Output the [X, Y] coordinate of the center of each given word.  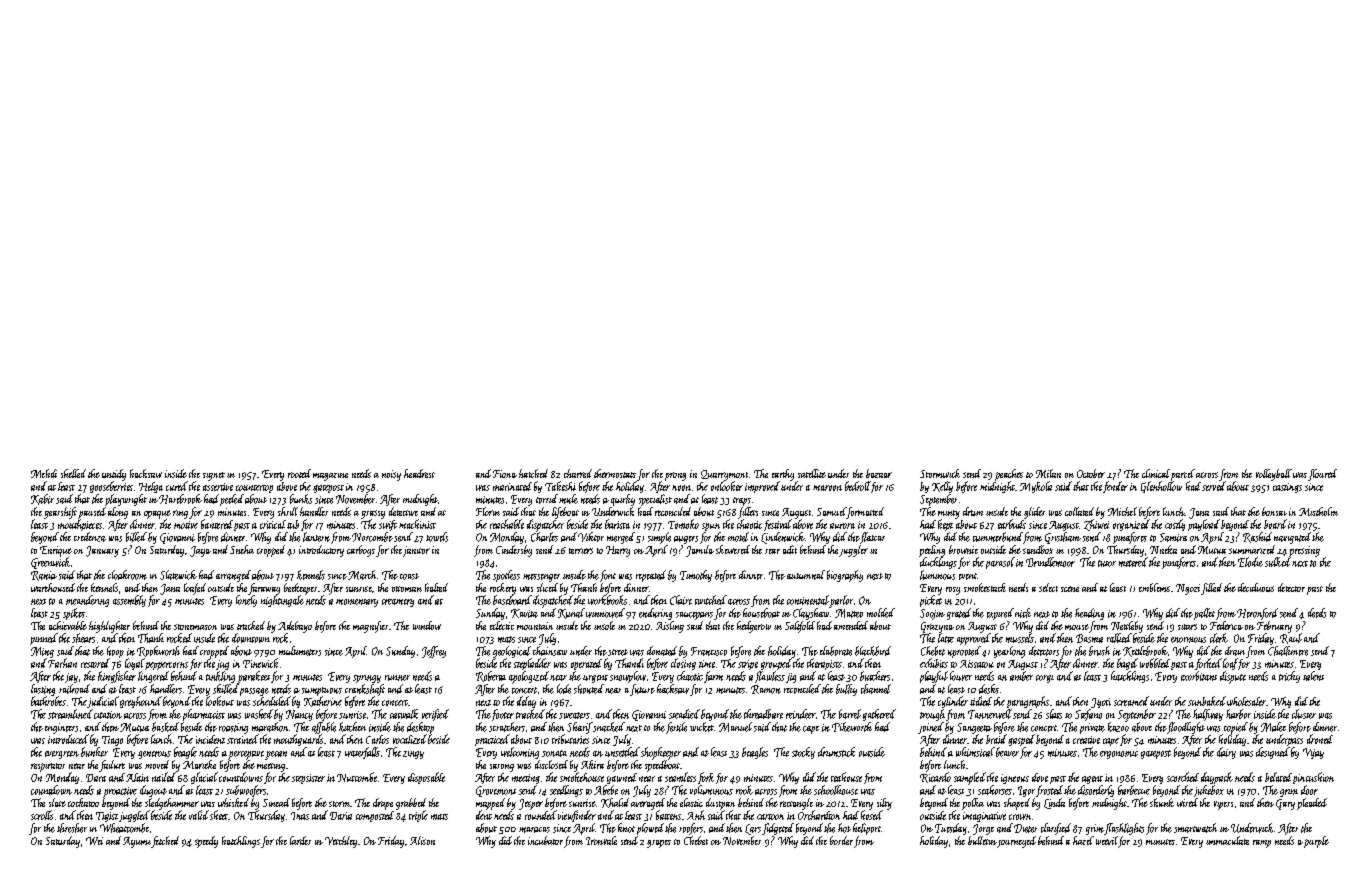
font [608, 576]
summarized [1252, 549]
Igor [1026, 791]
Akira [592, 764]
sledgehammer [172, 804]
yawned [622, 778]
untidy [114, 475]
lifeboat [565, 513]
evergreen [62, 755]
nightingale [282, 601]
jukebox [1209, 791]
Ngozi [1188, 589]
